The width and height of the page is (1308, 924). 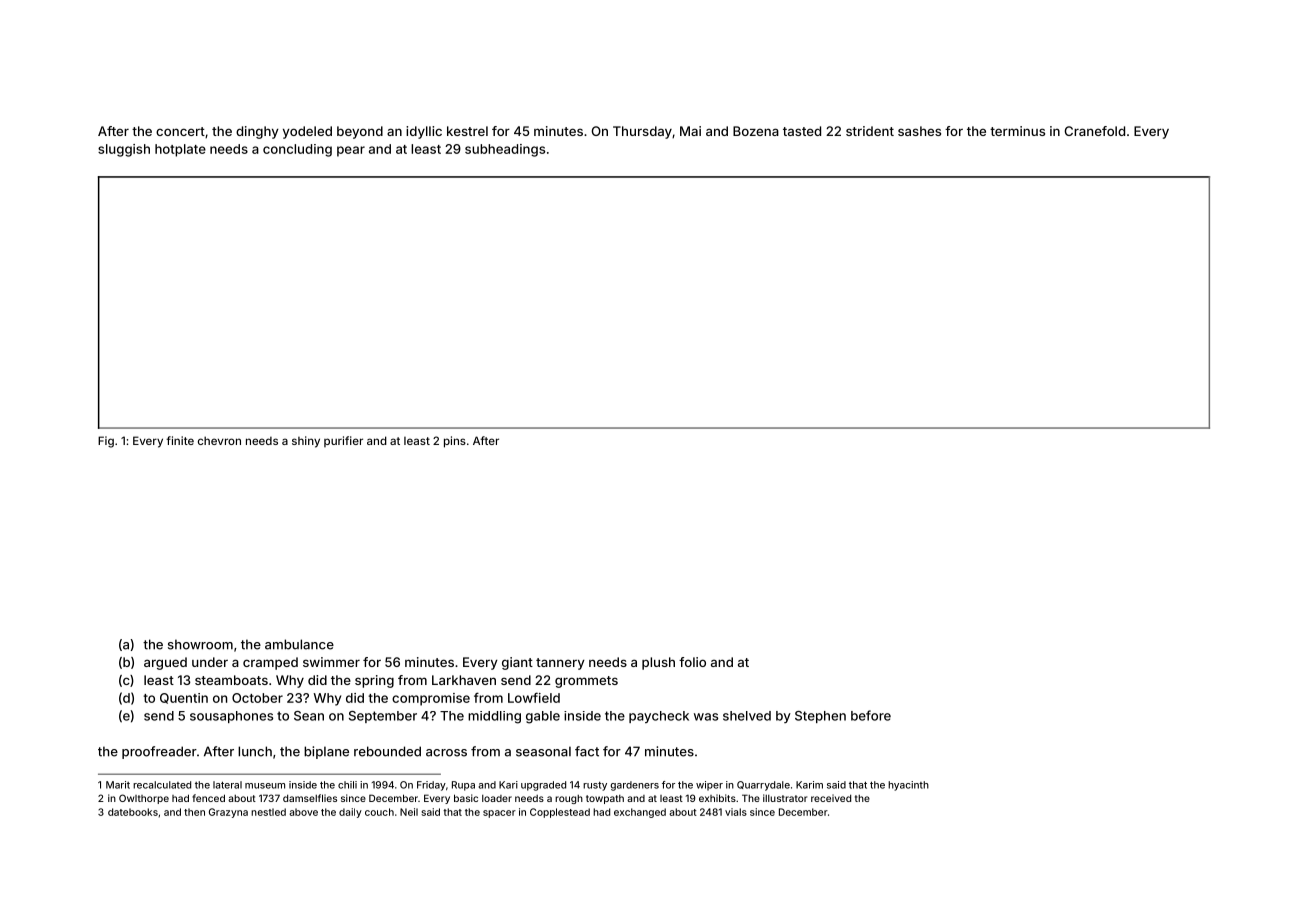 I want to click on folio, so click(x=692, y=662).
